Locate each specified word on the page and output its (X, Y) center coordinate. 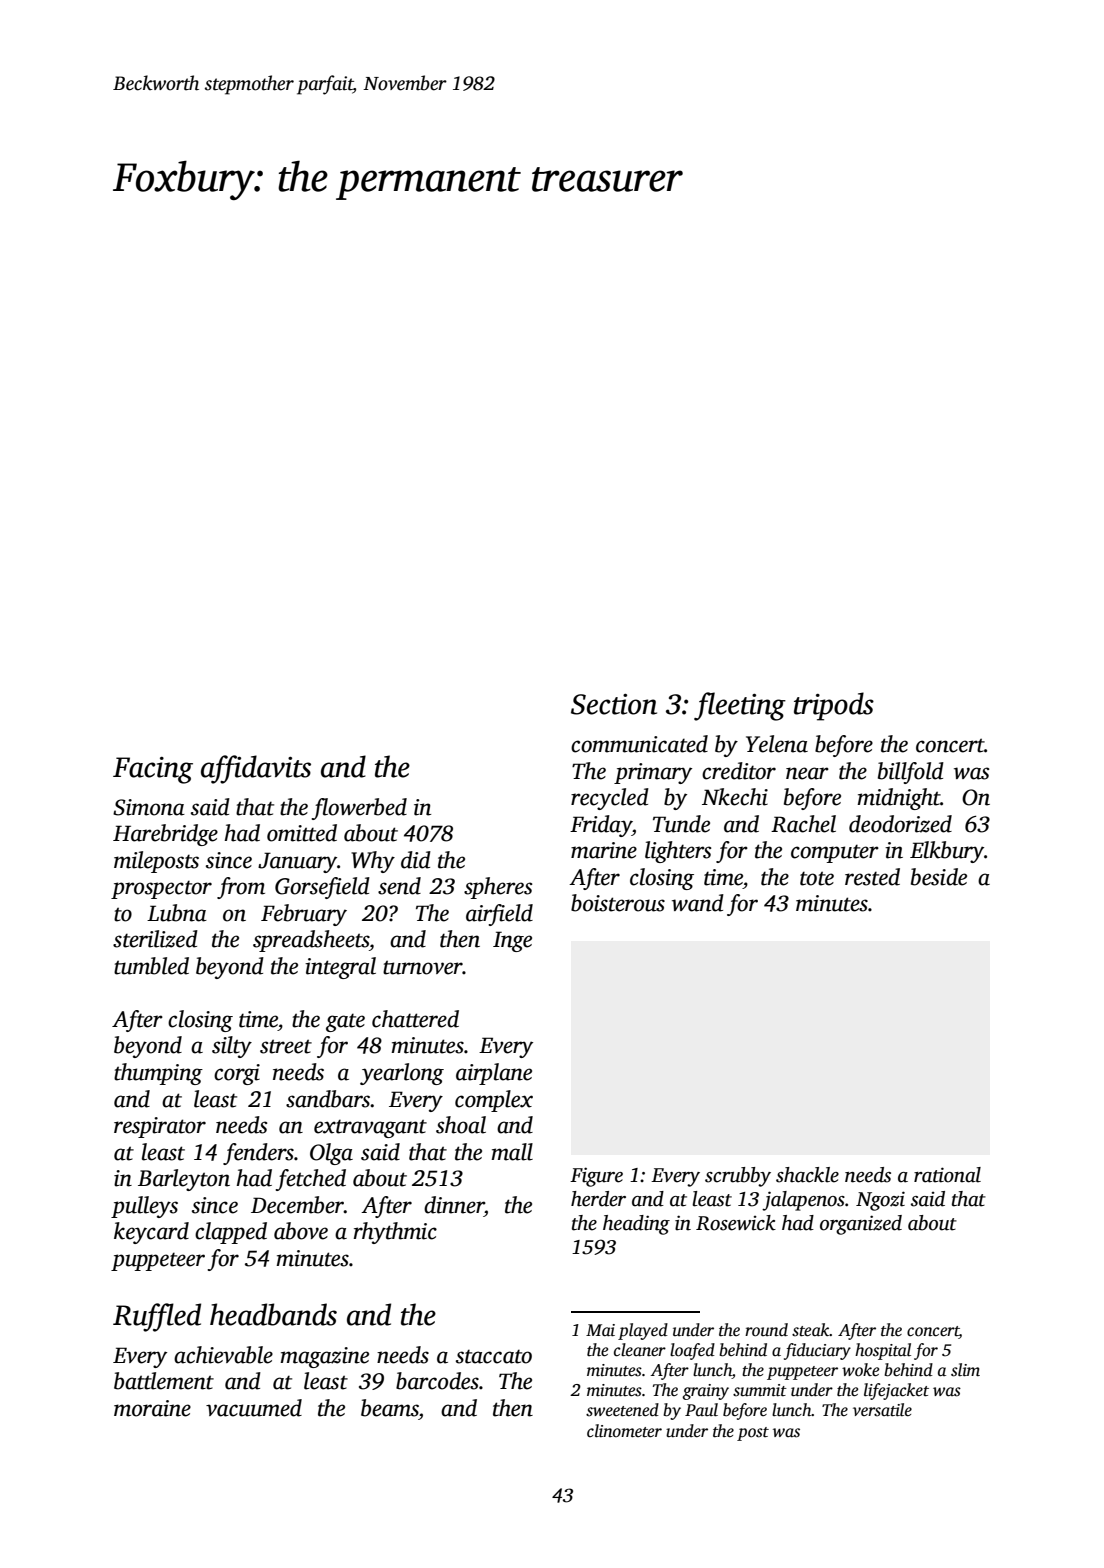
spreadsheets (311, 941)
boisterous (618, 903)
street (286, 1046)
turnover (423, 967)
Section (614, 704)
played (643, 1331)
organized (861, 1225)
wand (698, 903)
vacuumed (254, 1408)
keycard (151, 1233)
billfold (911, 773)
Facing (153, 770)
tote (817, 878)
